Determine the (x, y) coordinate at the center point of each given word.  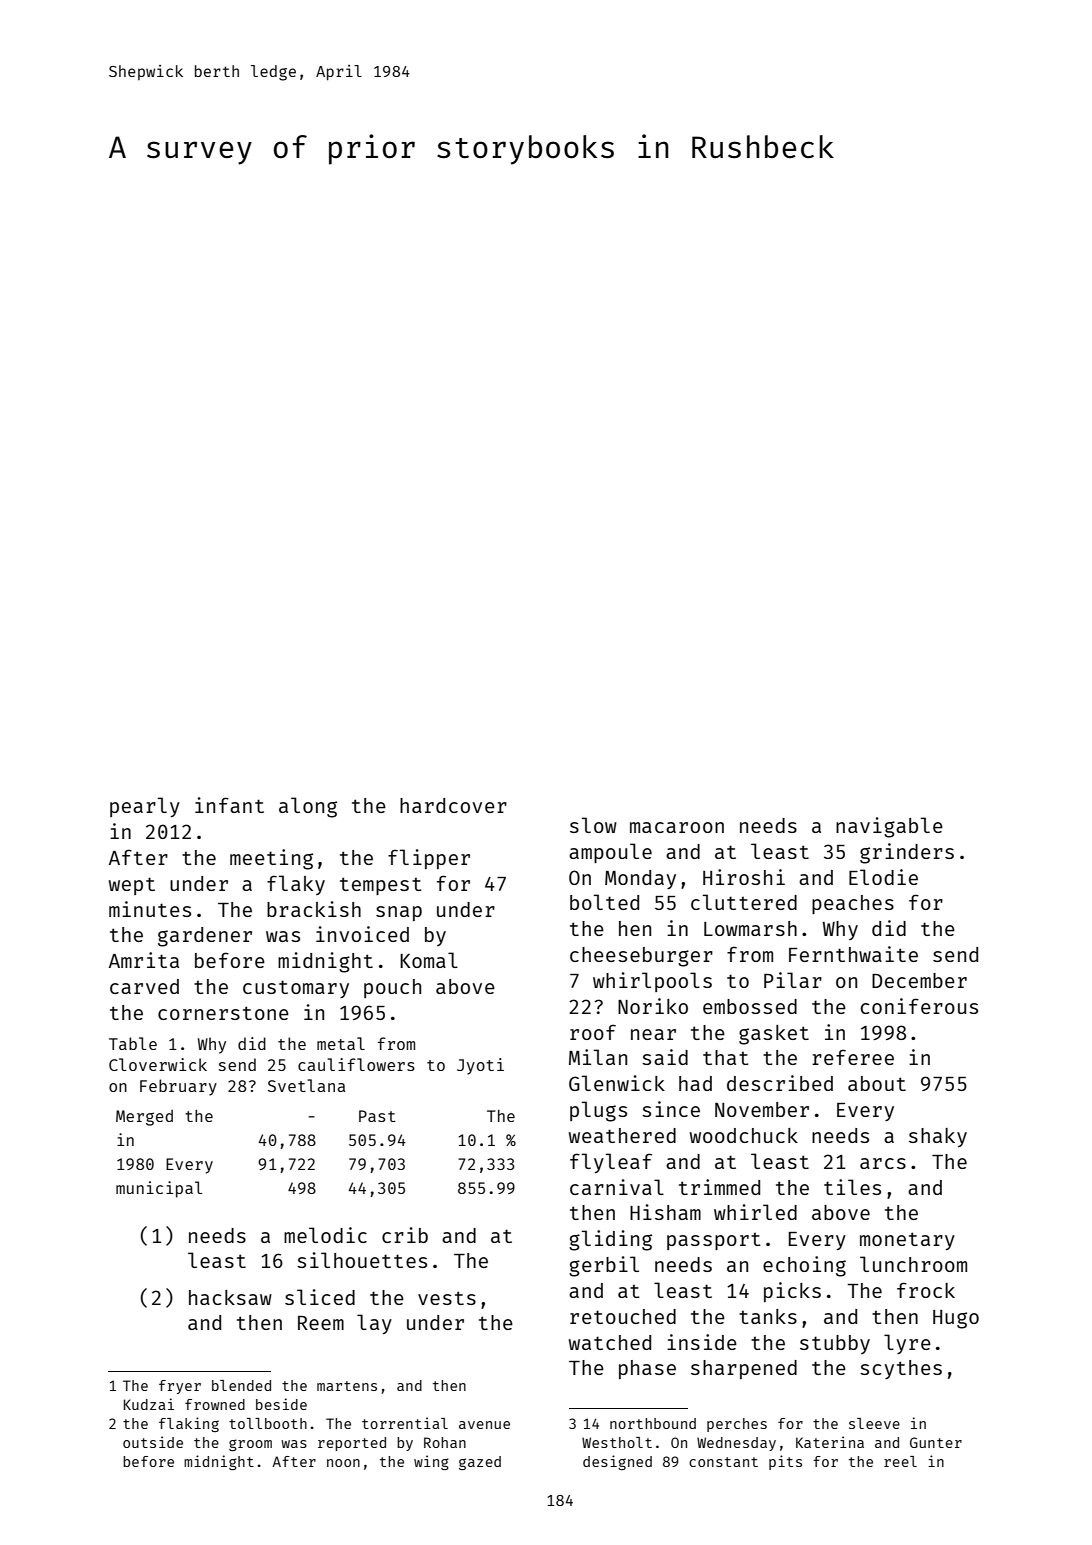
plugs (598, 1111)
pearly (145, 807)
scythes (901, 1369)
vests (447, 1298)
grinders (907, 853)
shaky (938, 1137)
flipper (429, 859)
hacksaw (230, 1297)
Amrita (144, 960)
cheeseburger (641, 957)
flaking (189, 1424)
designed (617, 1462)
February (178, 1087)
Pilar (793, 980)
